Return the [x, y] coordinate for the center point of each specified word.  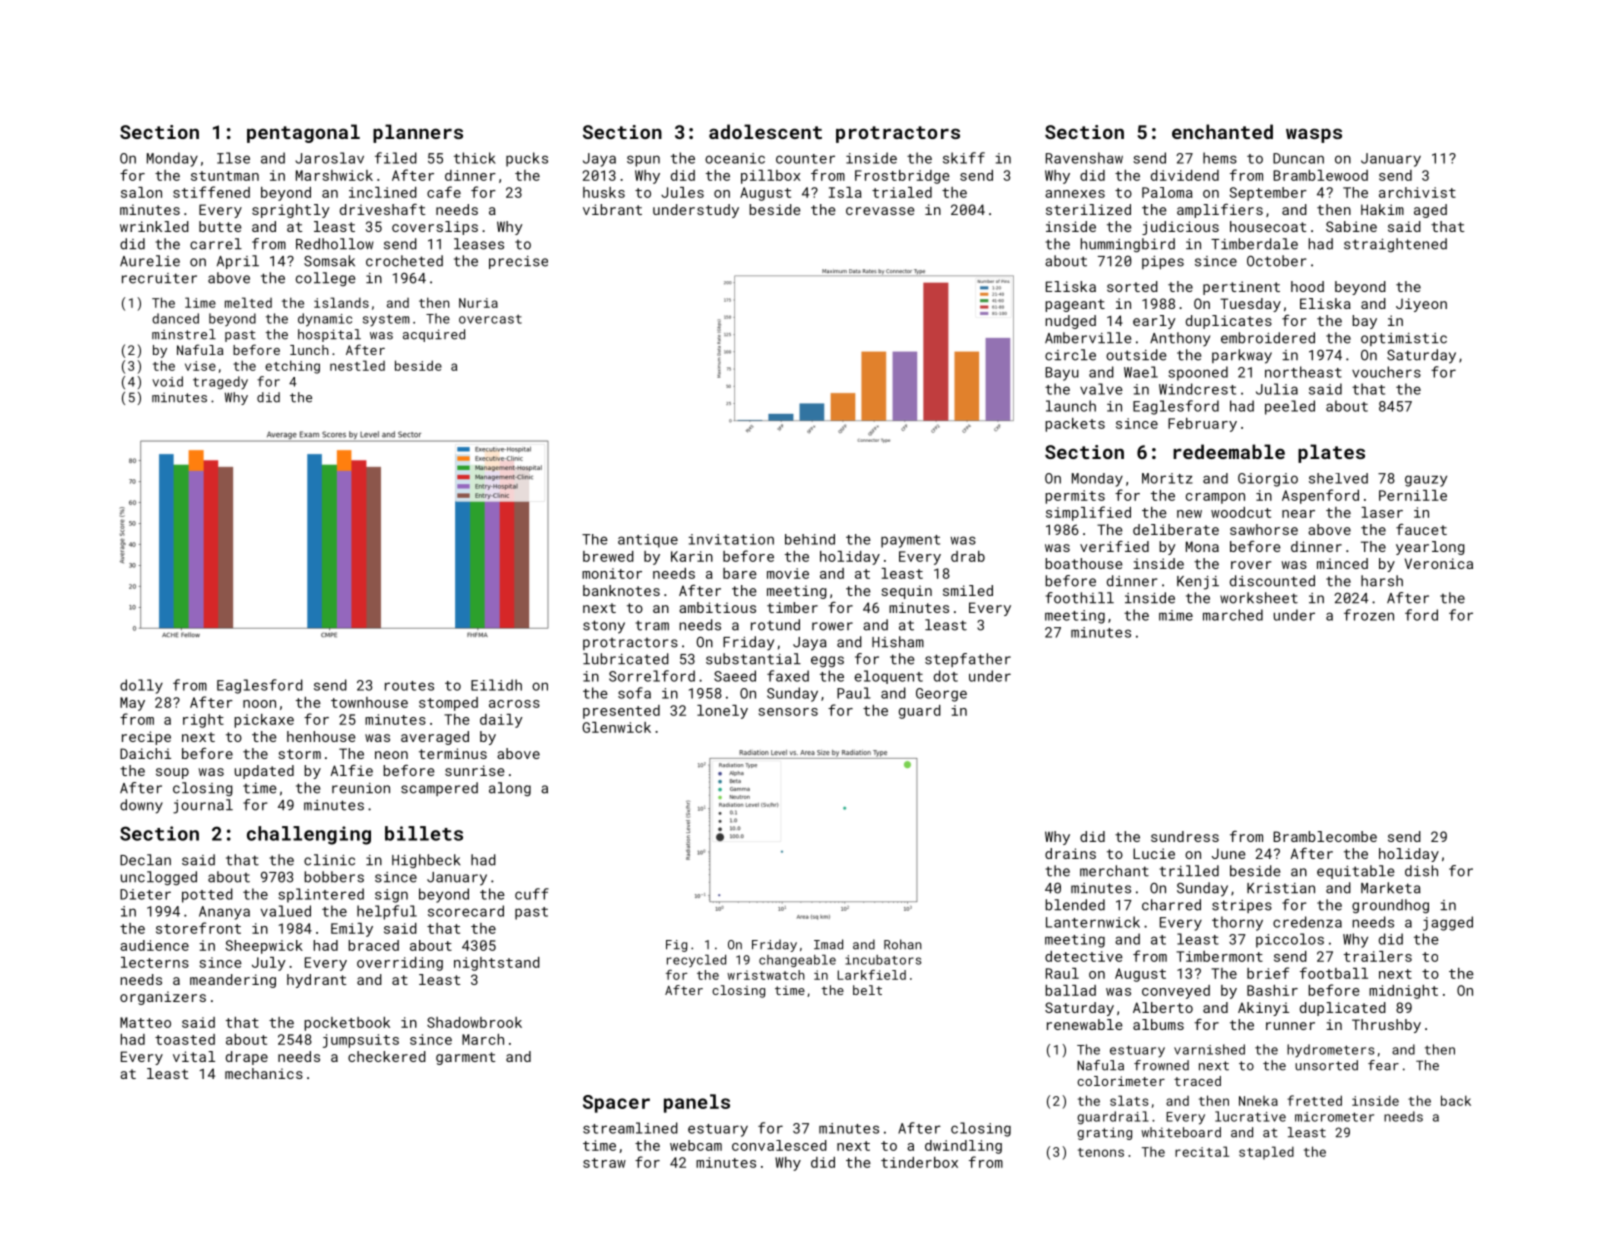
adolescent [765, 131]
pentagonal [303, 133]
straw [604, 1163]
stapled [1266, 1153]
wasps [1314, 135]
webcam [696, 1145]
